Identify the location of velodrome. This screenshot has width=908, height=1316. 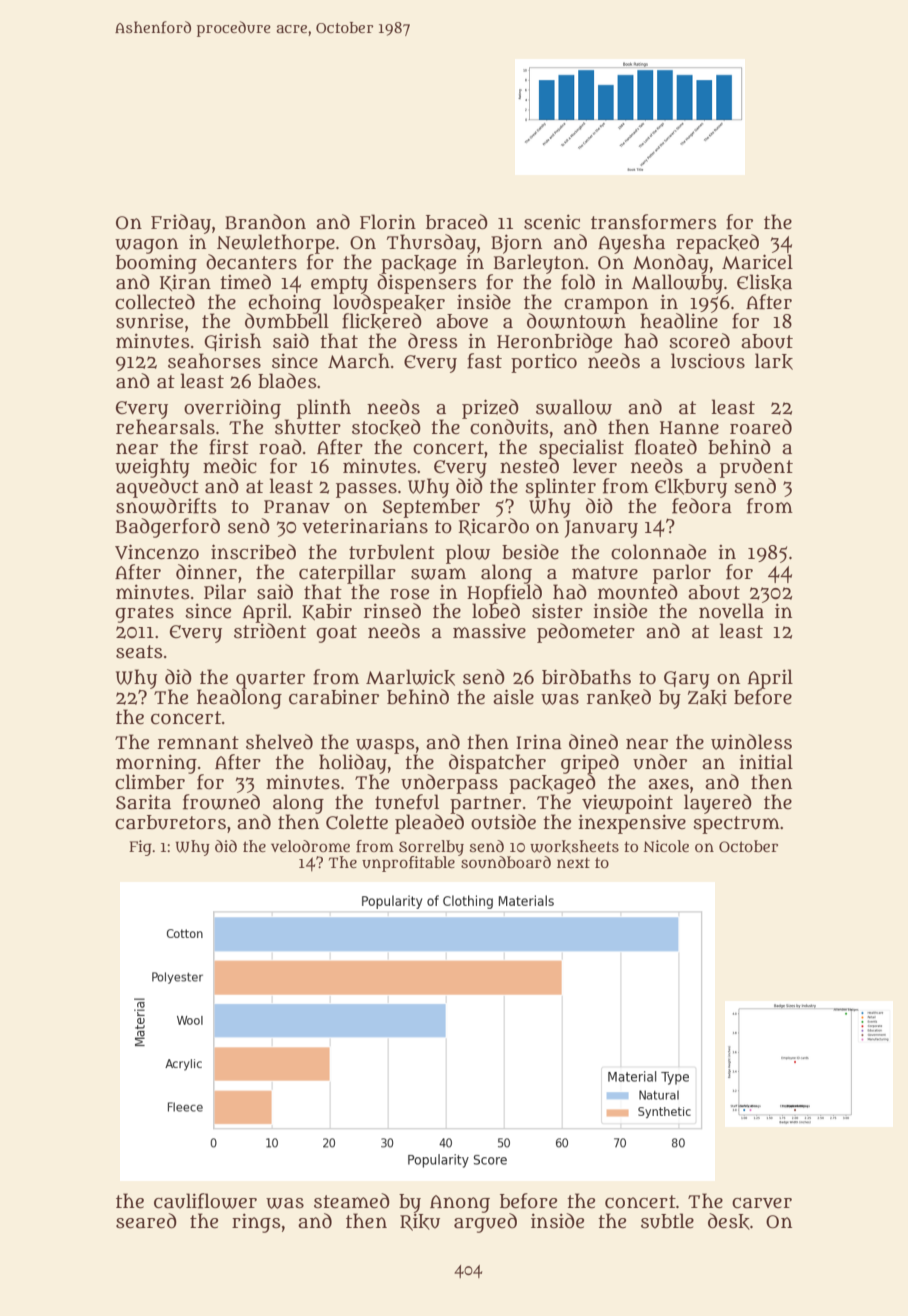
(310, 846).
